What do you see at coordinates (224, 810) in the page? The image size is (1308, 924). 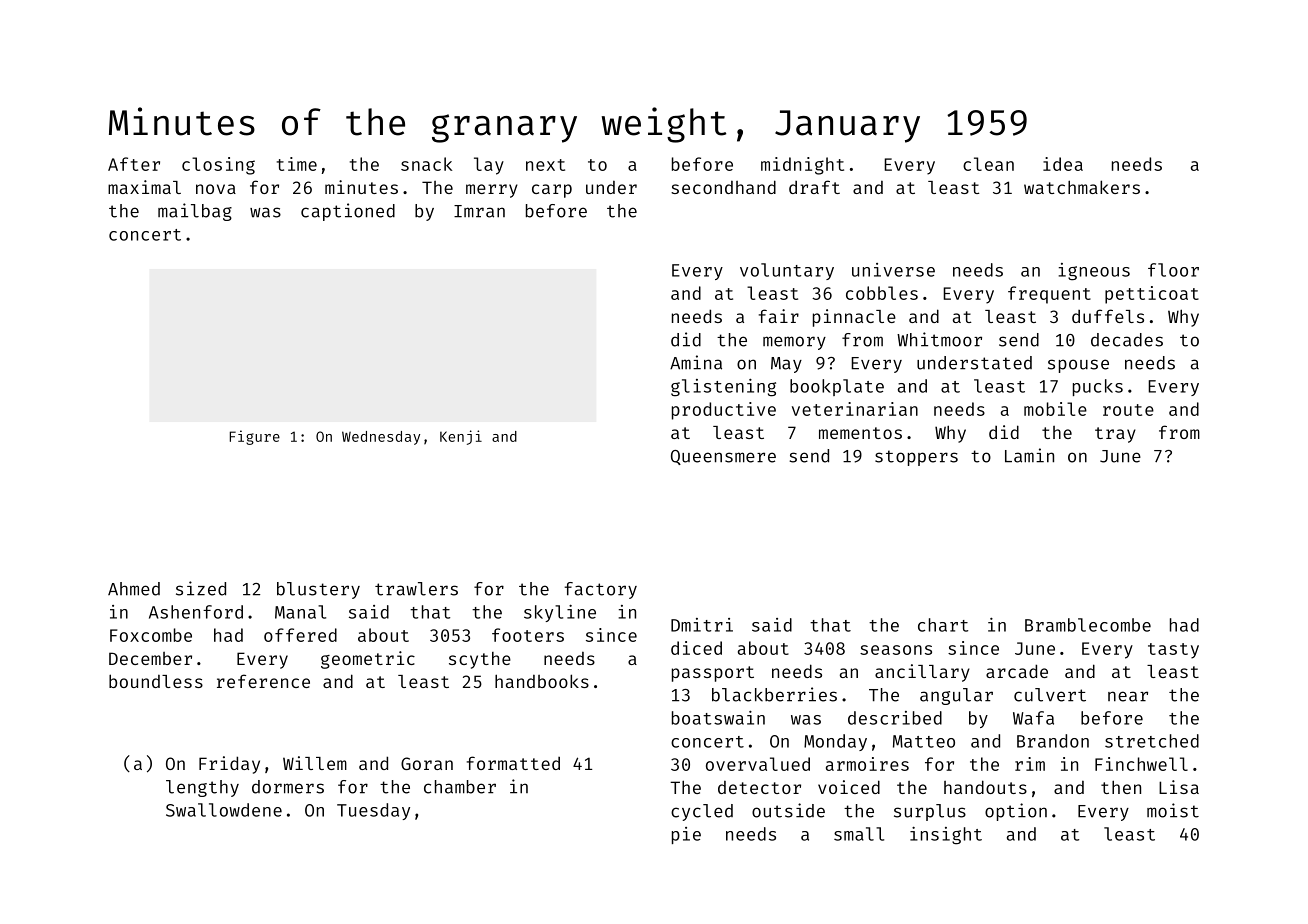 I see `Swallowdene` at bounding box center [224, 810].
